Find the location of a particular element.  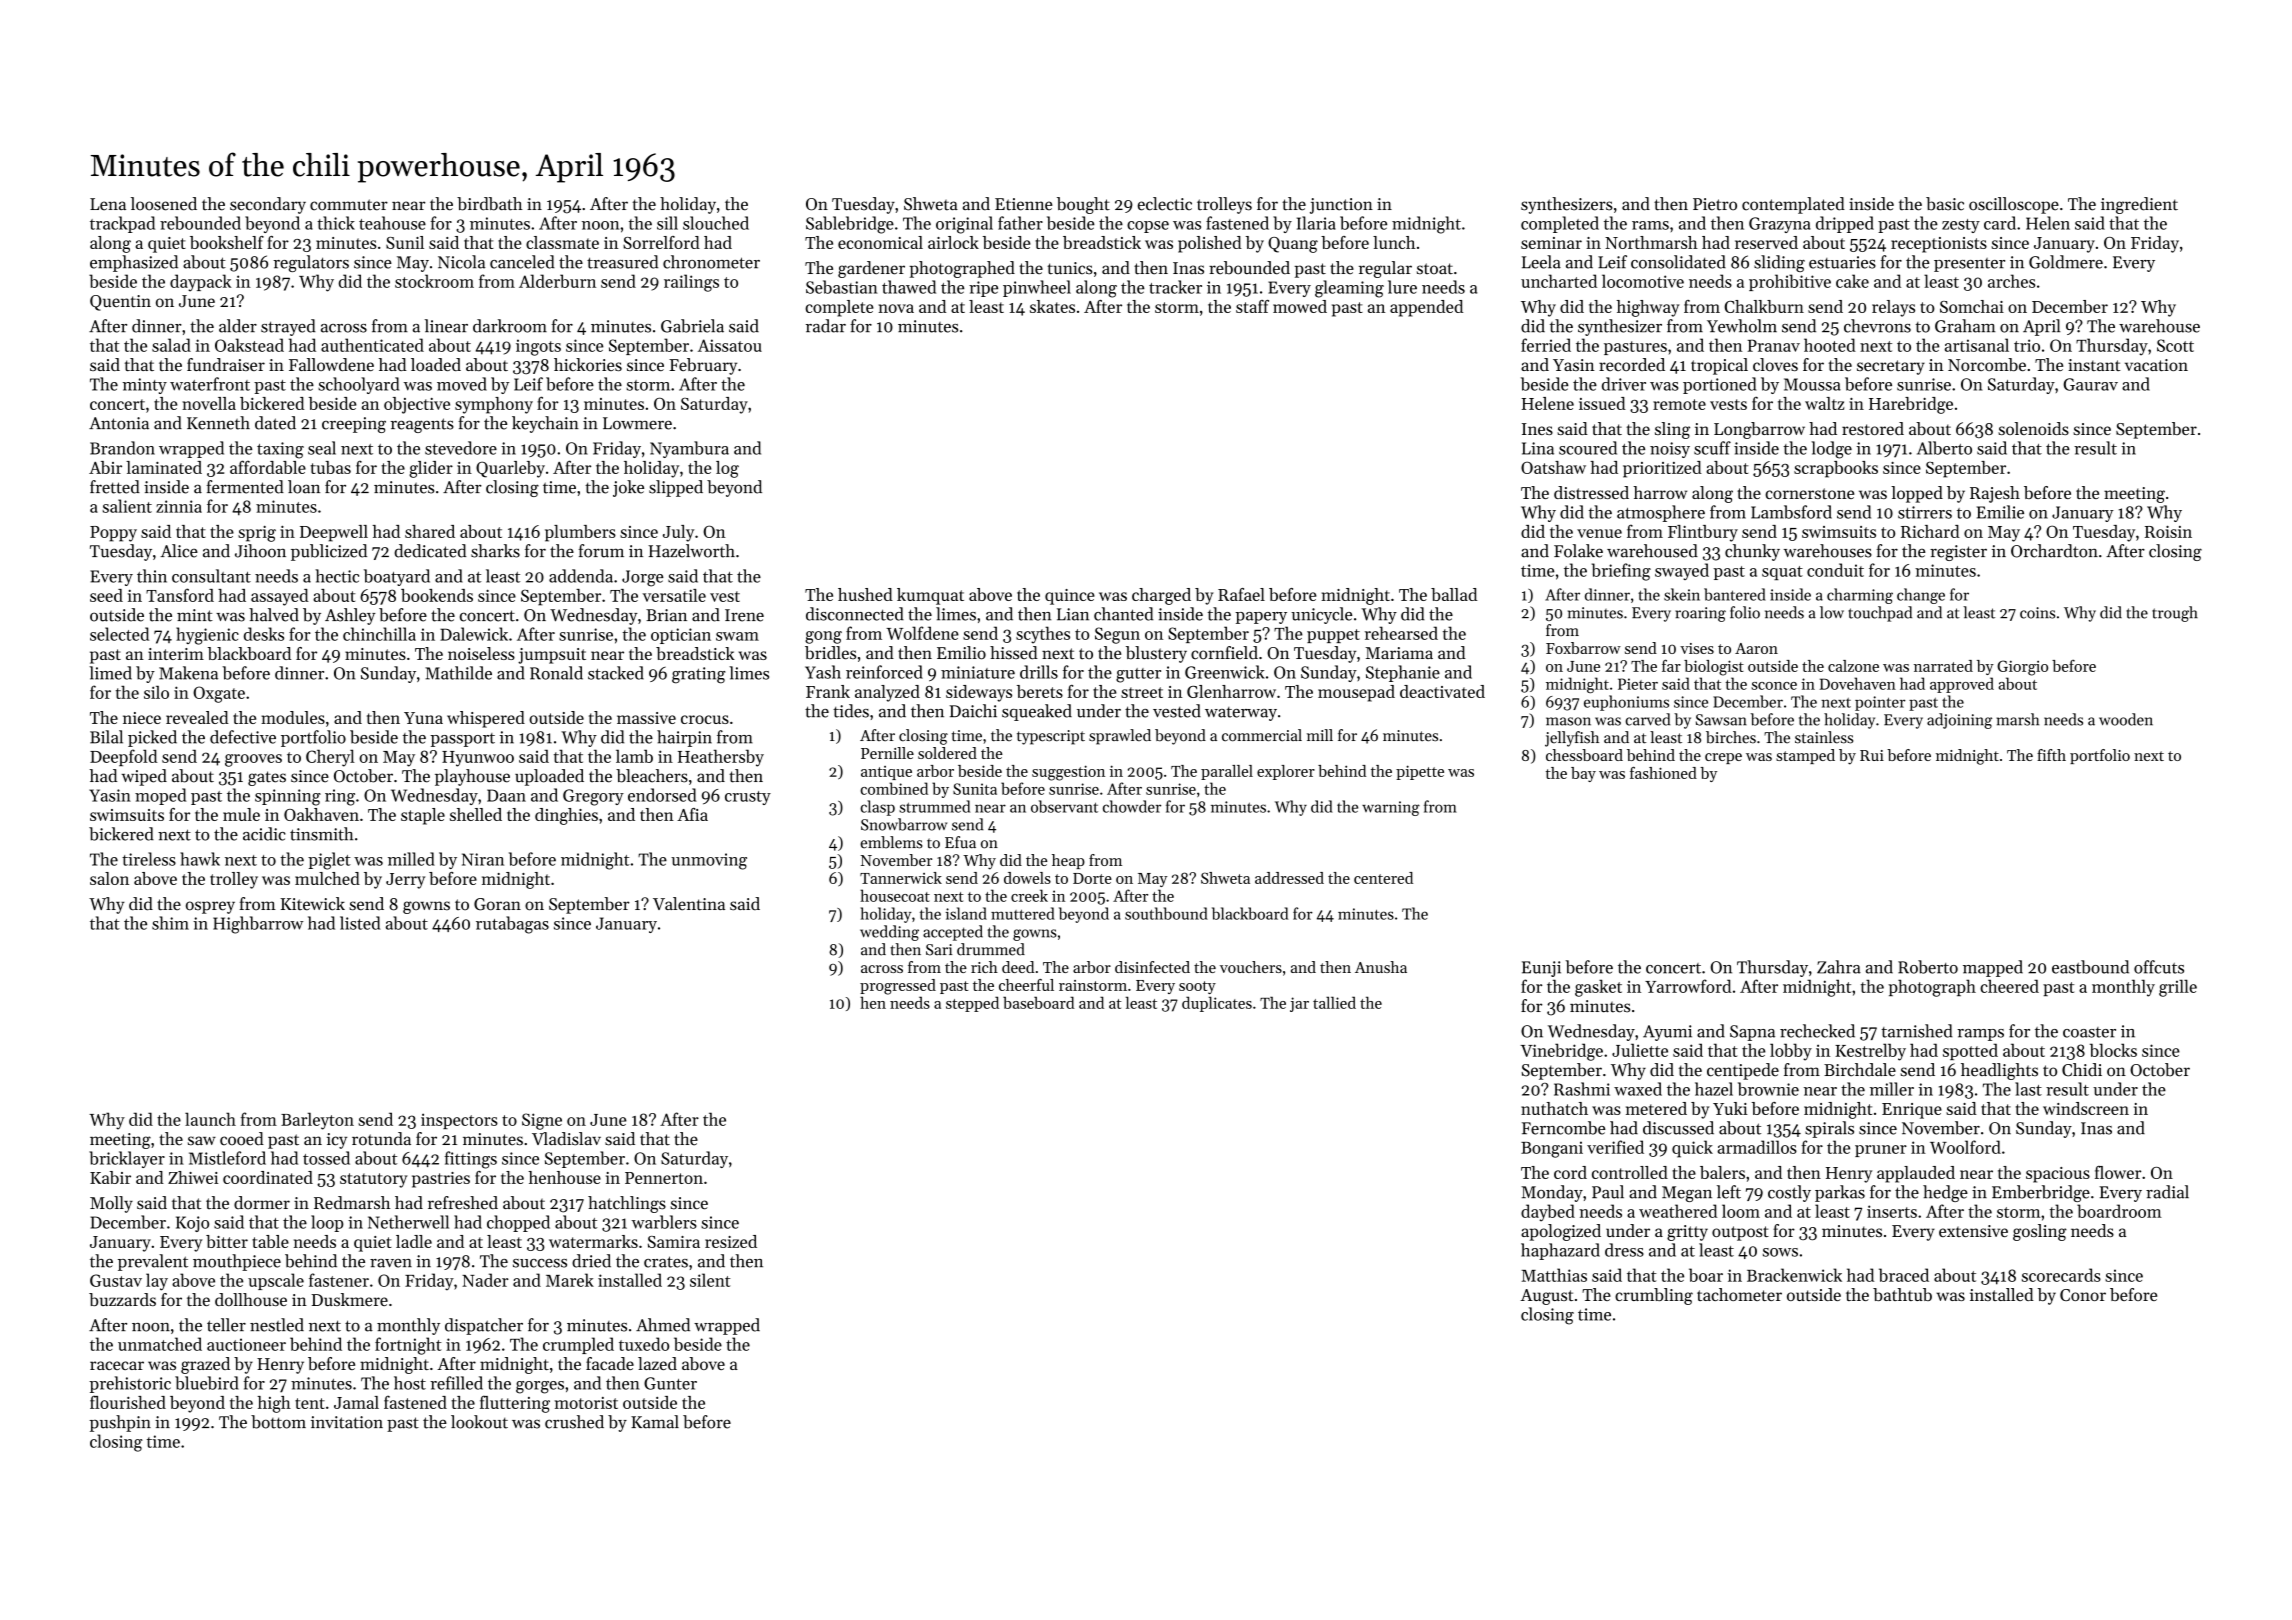

chinchilla is located at coordinates (379, 634).
